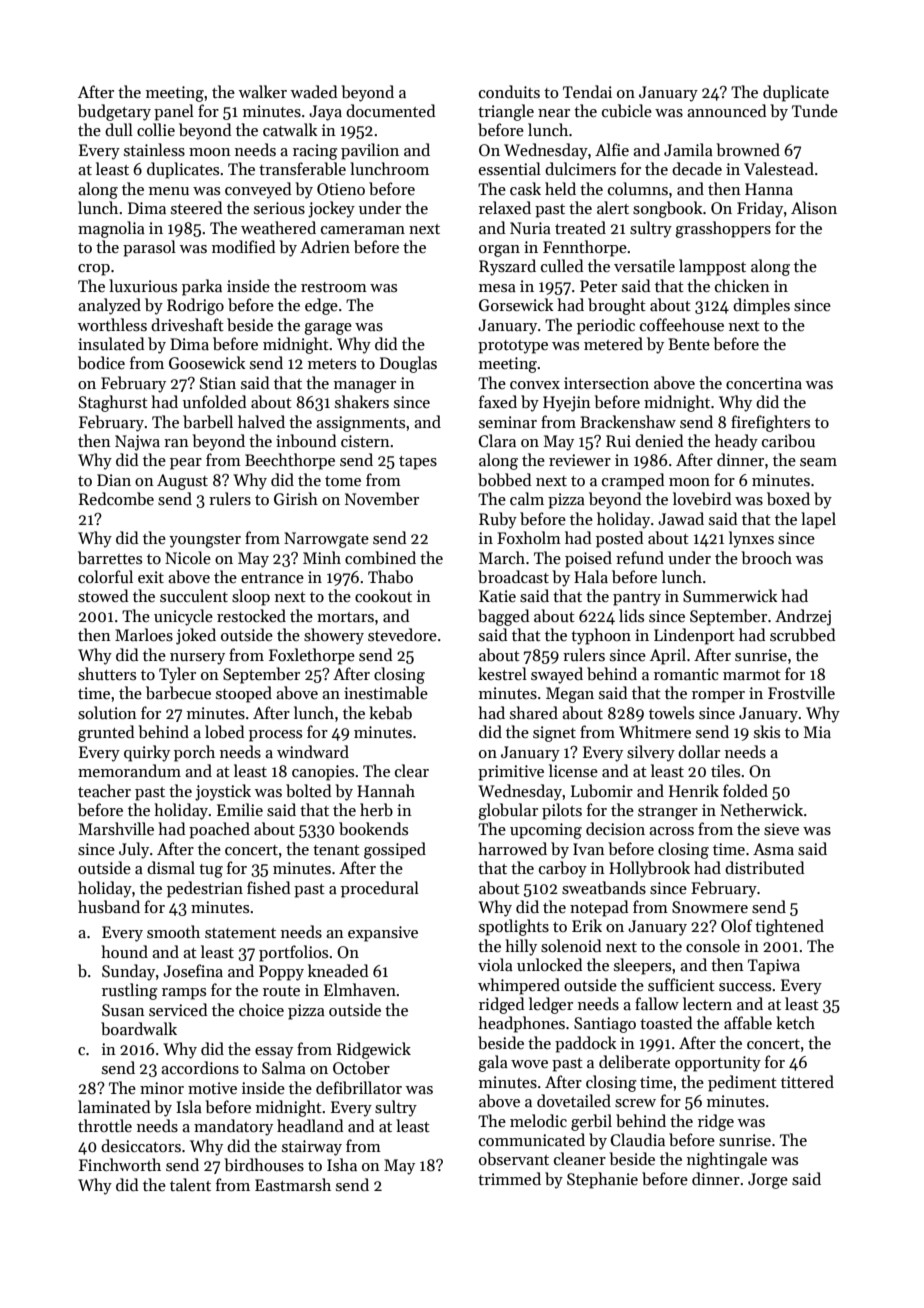  I want to click on Foxholm, so click(529, 537).
